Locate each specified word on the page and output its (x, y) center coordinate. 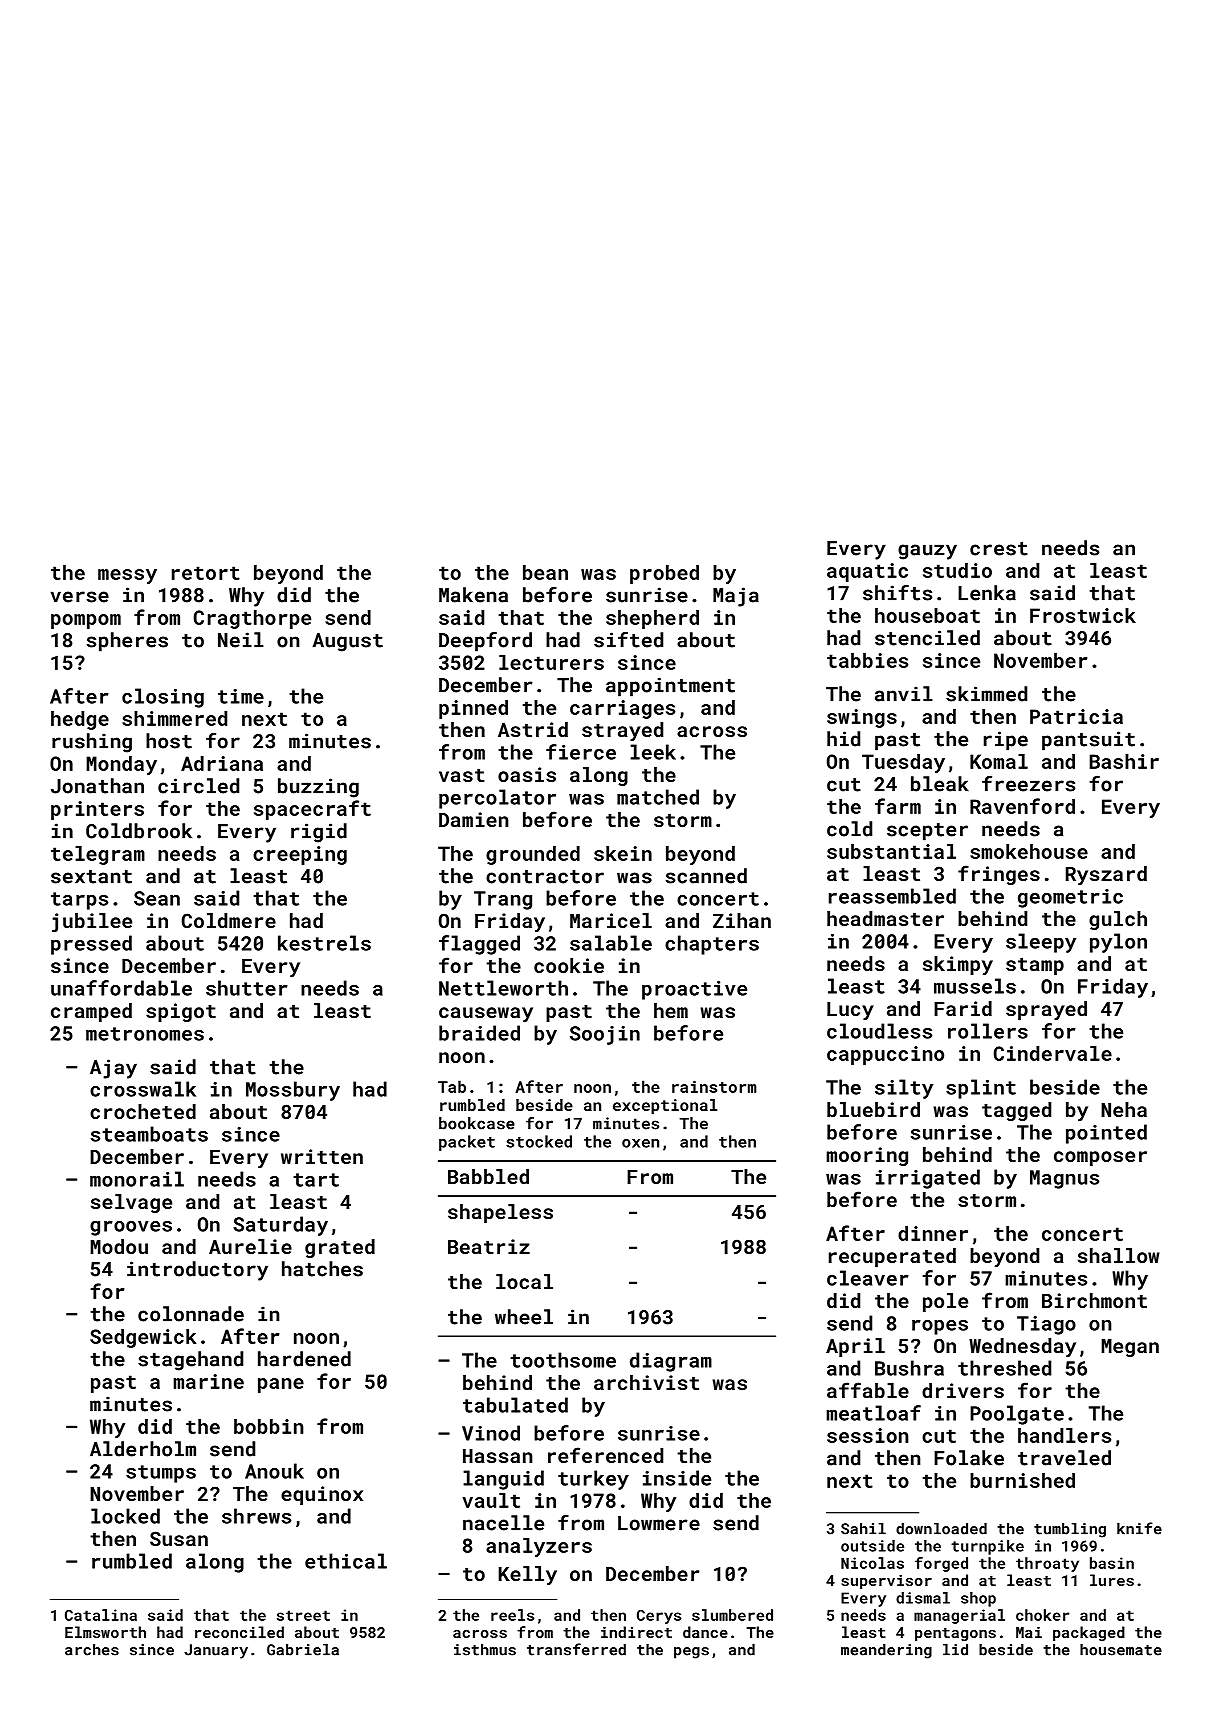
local (524, 1281)
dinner (933, 1233)
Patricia (1076, 716)
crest (999, 549)
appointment (670, 687)
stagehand (190, 1361)
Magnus (1064, 1179)
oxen (640, 1143)
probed (664, 574)
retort (206, 573)
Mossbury (293, 1091)
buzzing (318, 788)
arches (92, 1650)
